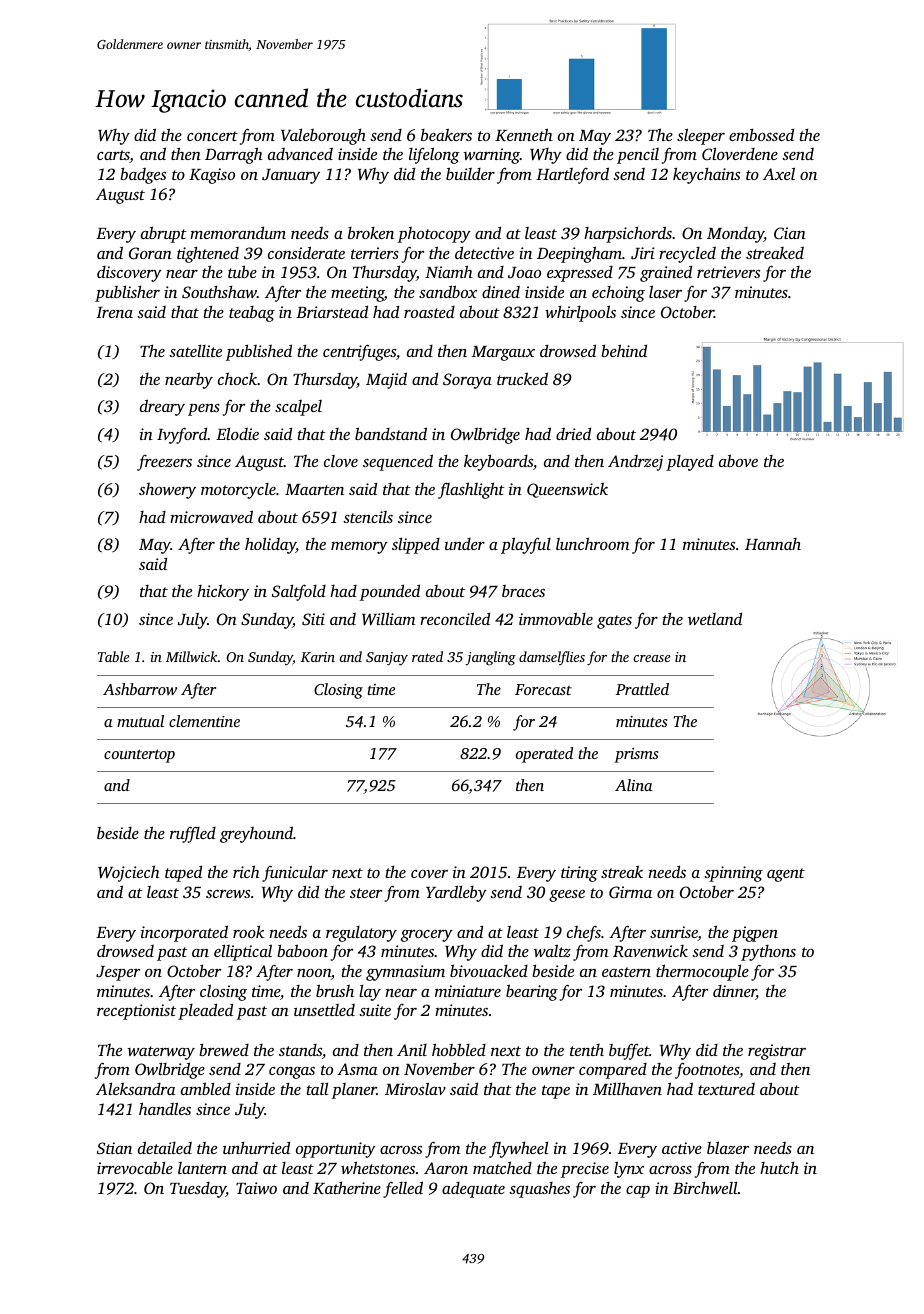 This screenshot has width=924, height=1314. Describe the element at coordinates (524, 135) in the screenshot. I see `Kenneth` at that location.
